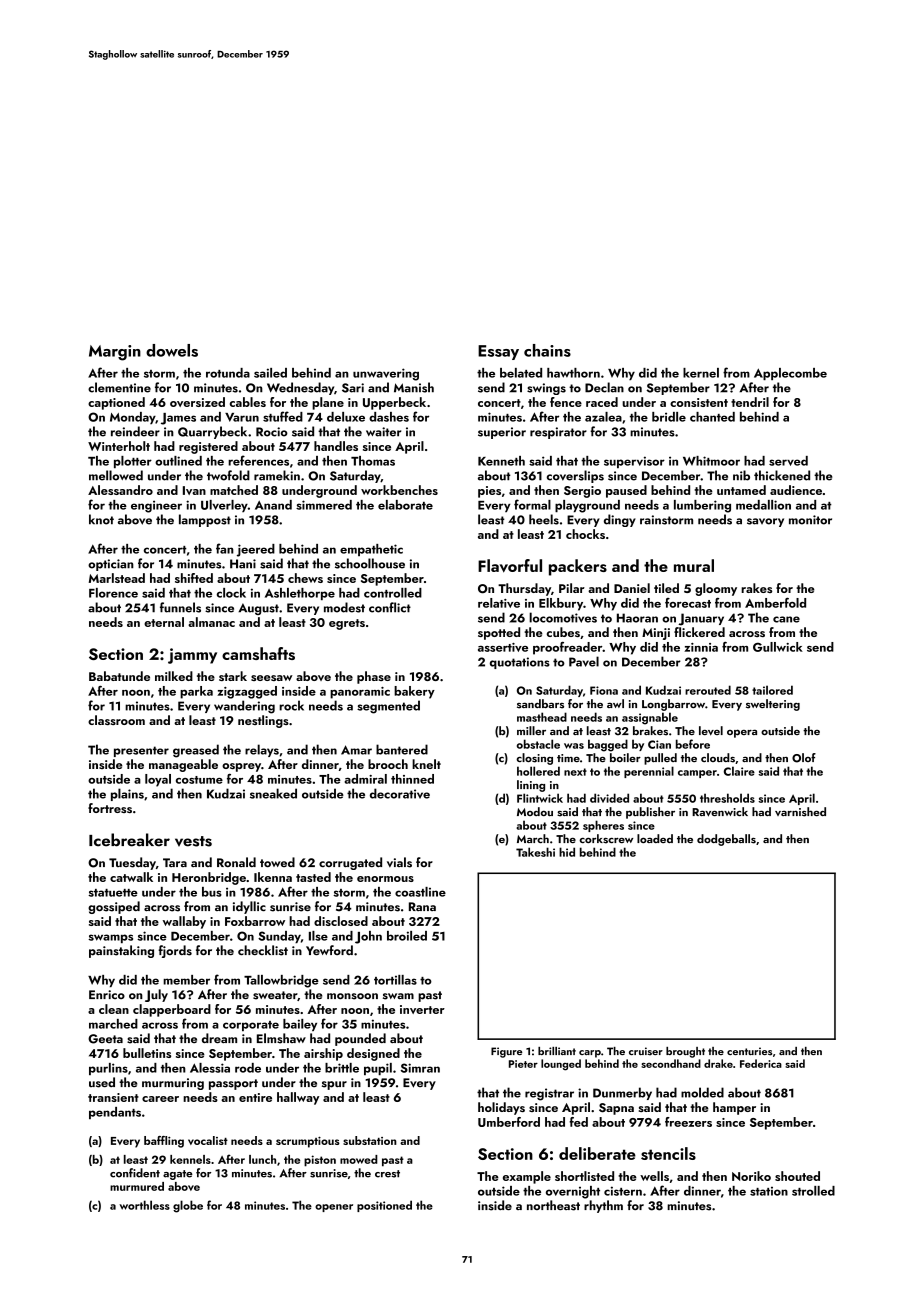 This image has height=1308, width=924. I want to click on confident, so click(135, 1173).
